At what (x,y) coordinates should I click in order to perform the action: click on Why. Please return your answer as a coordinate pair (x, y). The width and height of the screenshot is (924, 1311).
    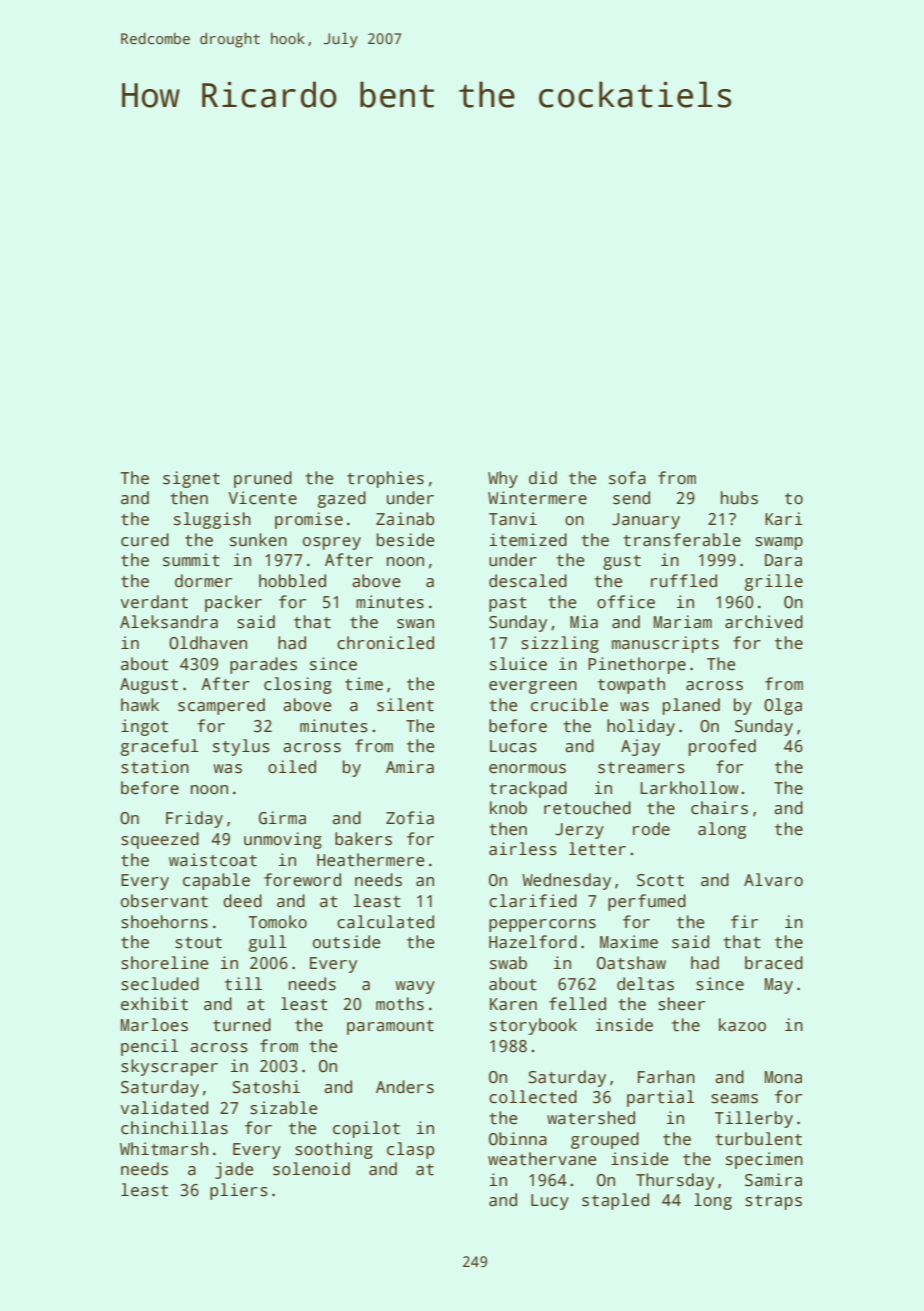
    Looking at the image, I should click on (503, 479).
